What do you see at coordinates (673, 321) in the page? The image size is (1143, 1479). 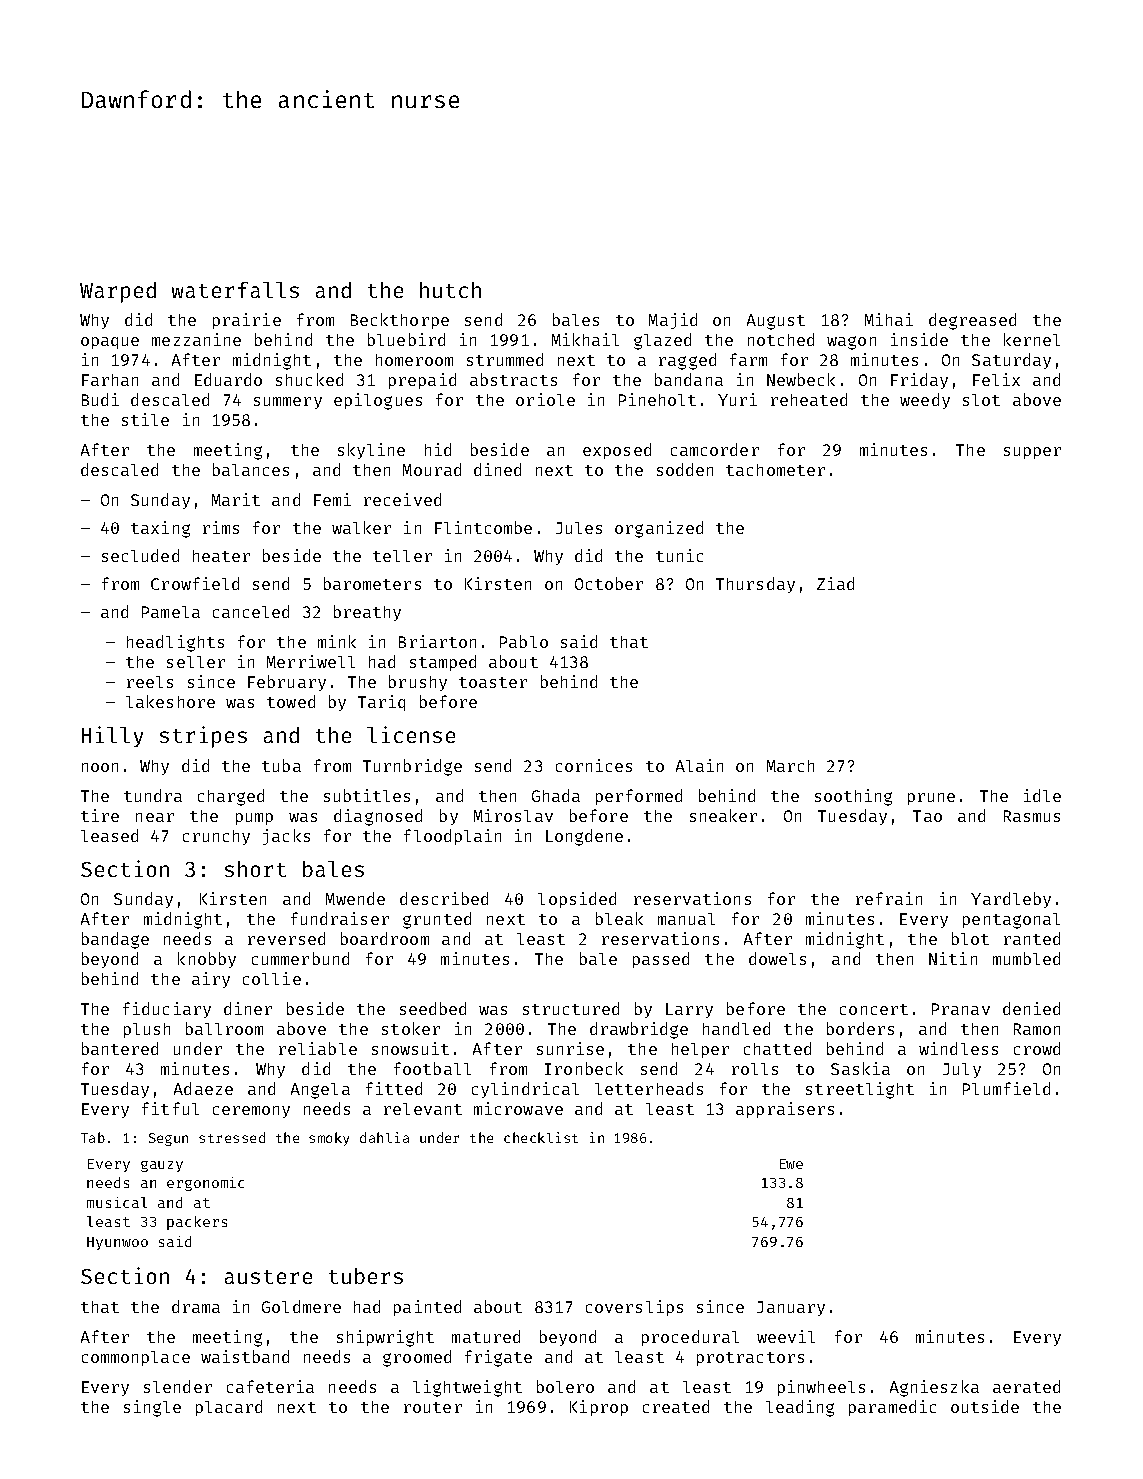 I see `Majid` at bounding box center [673, 321].
